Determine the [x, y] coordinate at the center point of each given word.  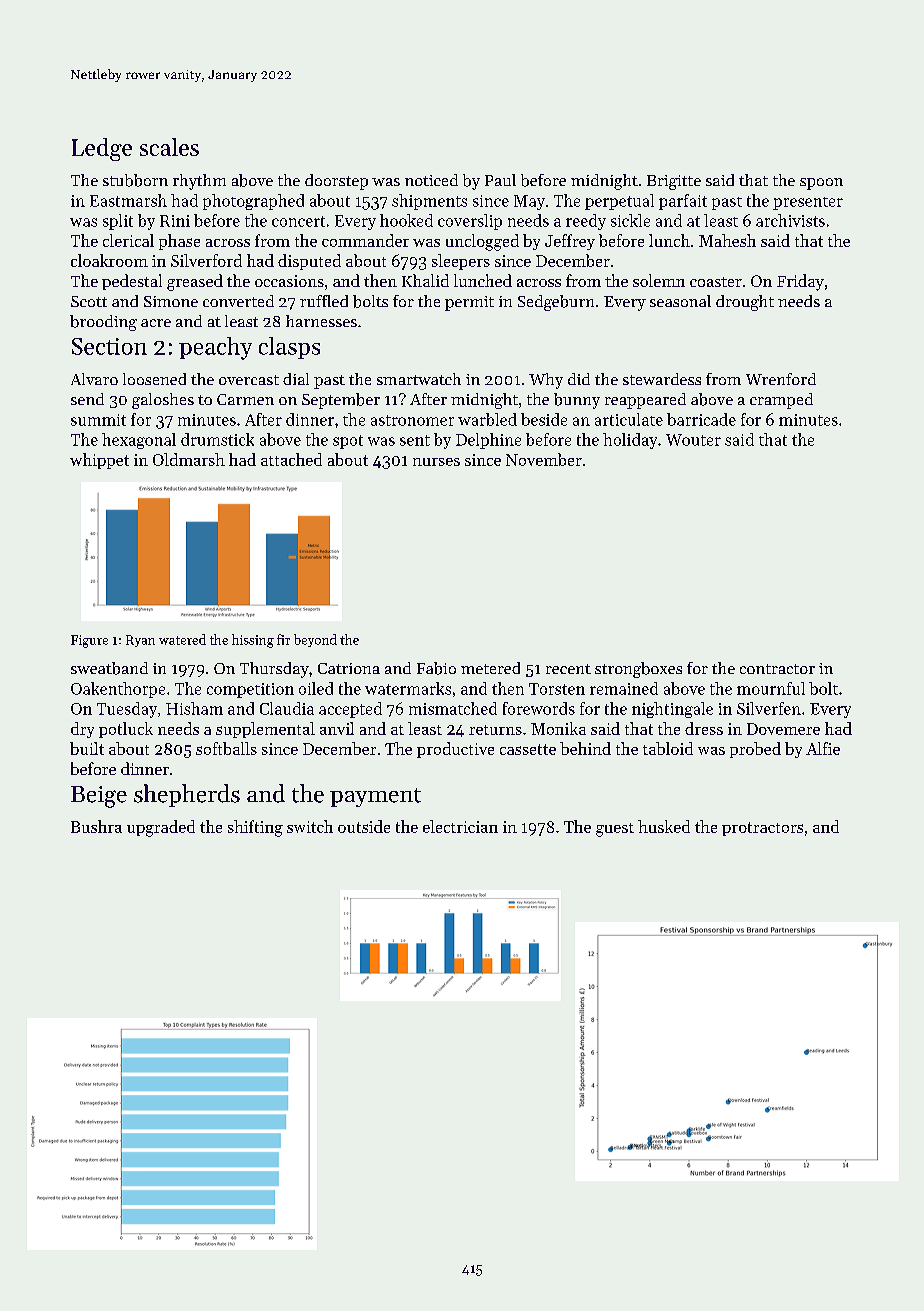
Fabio [436, 668]
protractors [762, 829]
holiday [630, 441]
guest [615, 830]
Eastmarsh [128, 200]
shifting [255, 828]
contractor [777, 669]
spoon [821, 184]
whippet [99, 461]
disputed [309, 262]
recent [568, 669]
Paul [500, 180]
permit [469, 303]
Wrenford [781, 379]
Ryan [140, 641]
